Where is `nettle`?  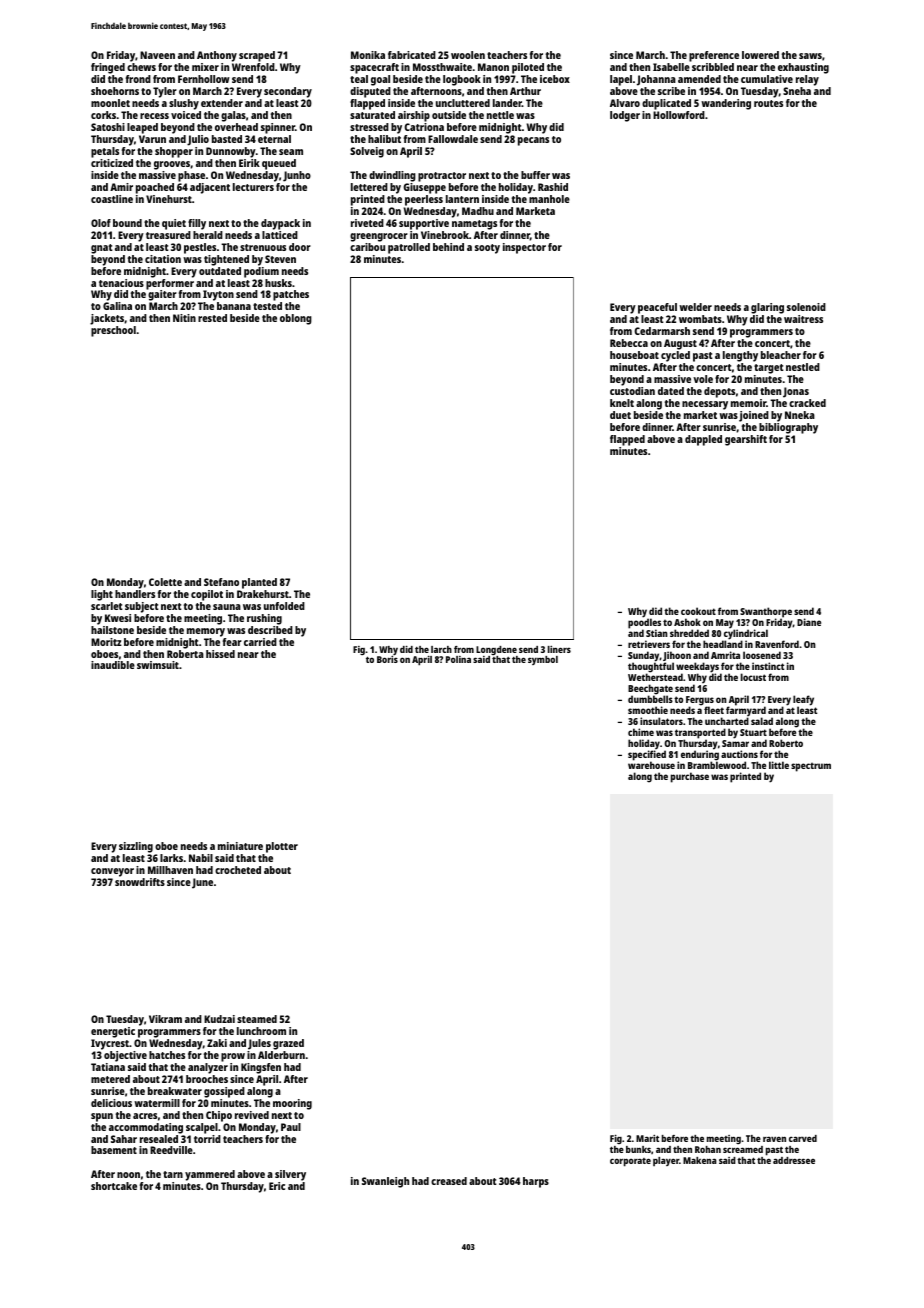
nettle is located at coordinates (500, 115).
